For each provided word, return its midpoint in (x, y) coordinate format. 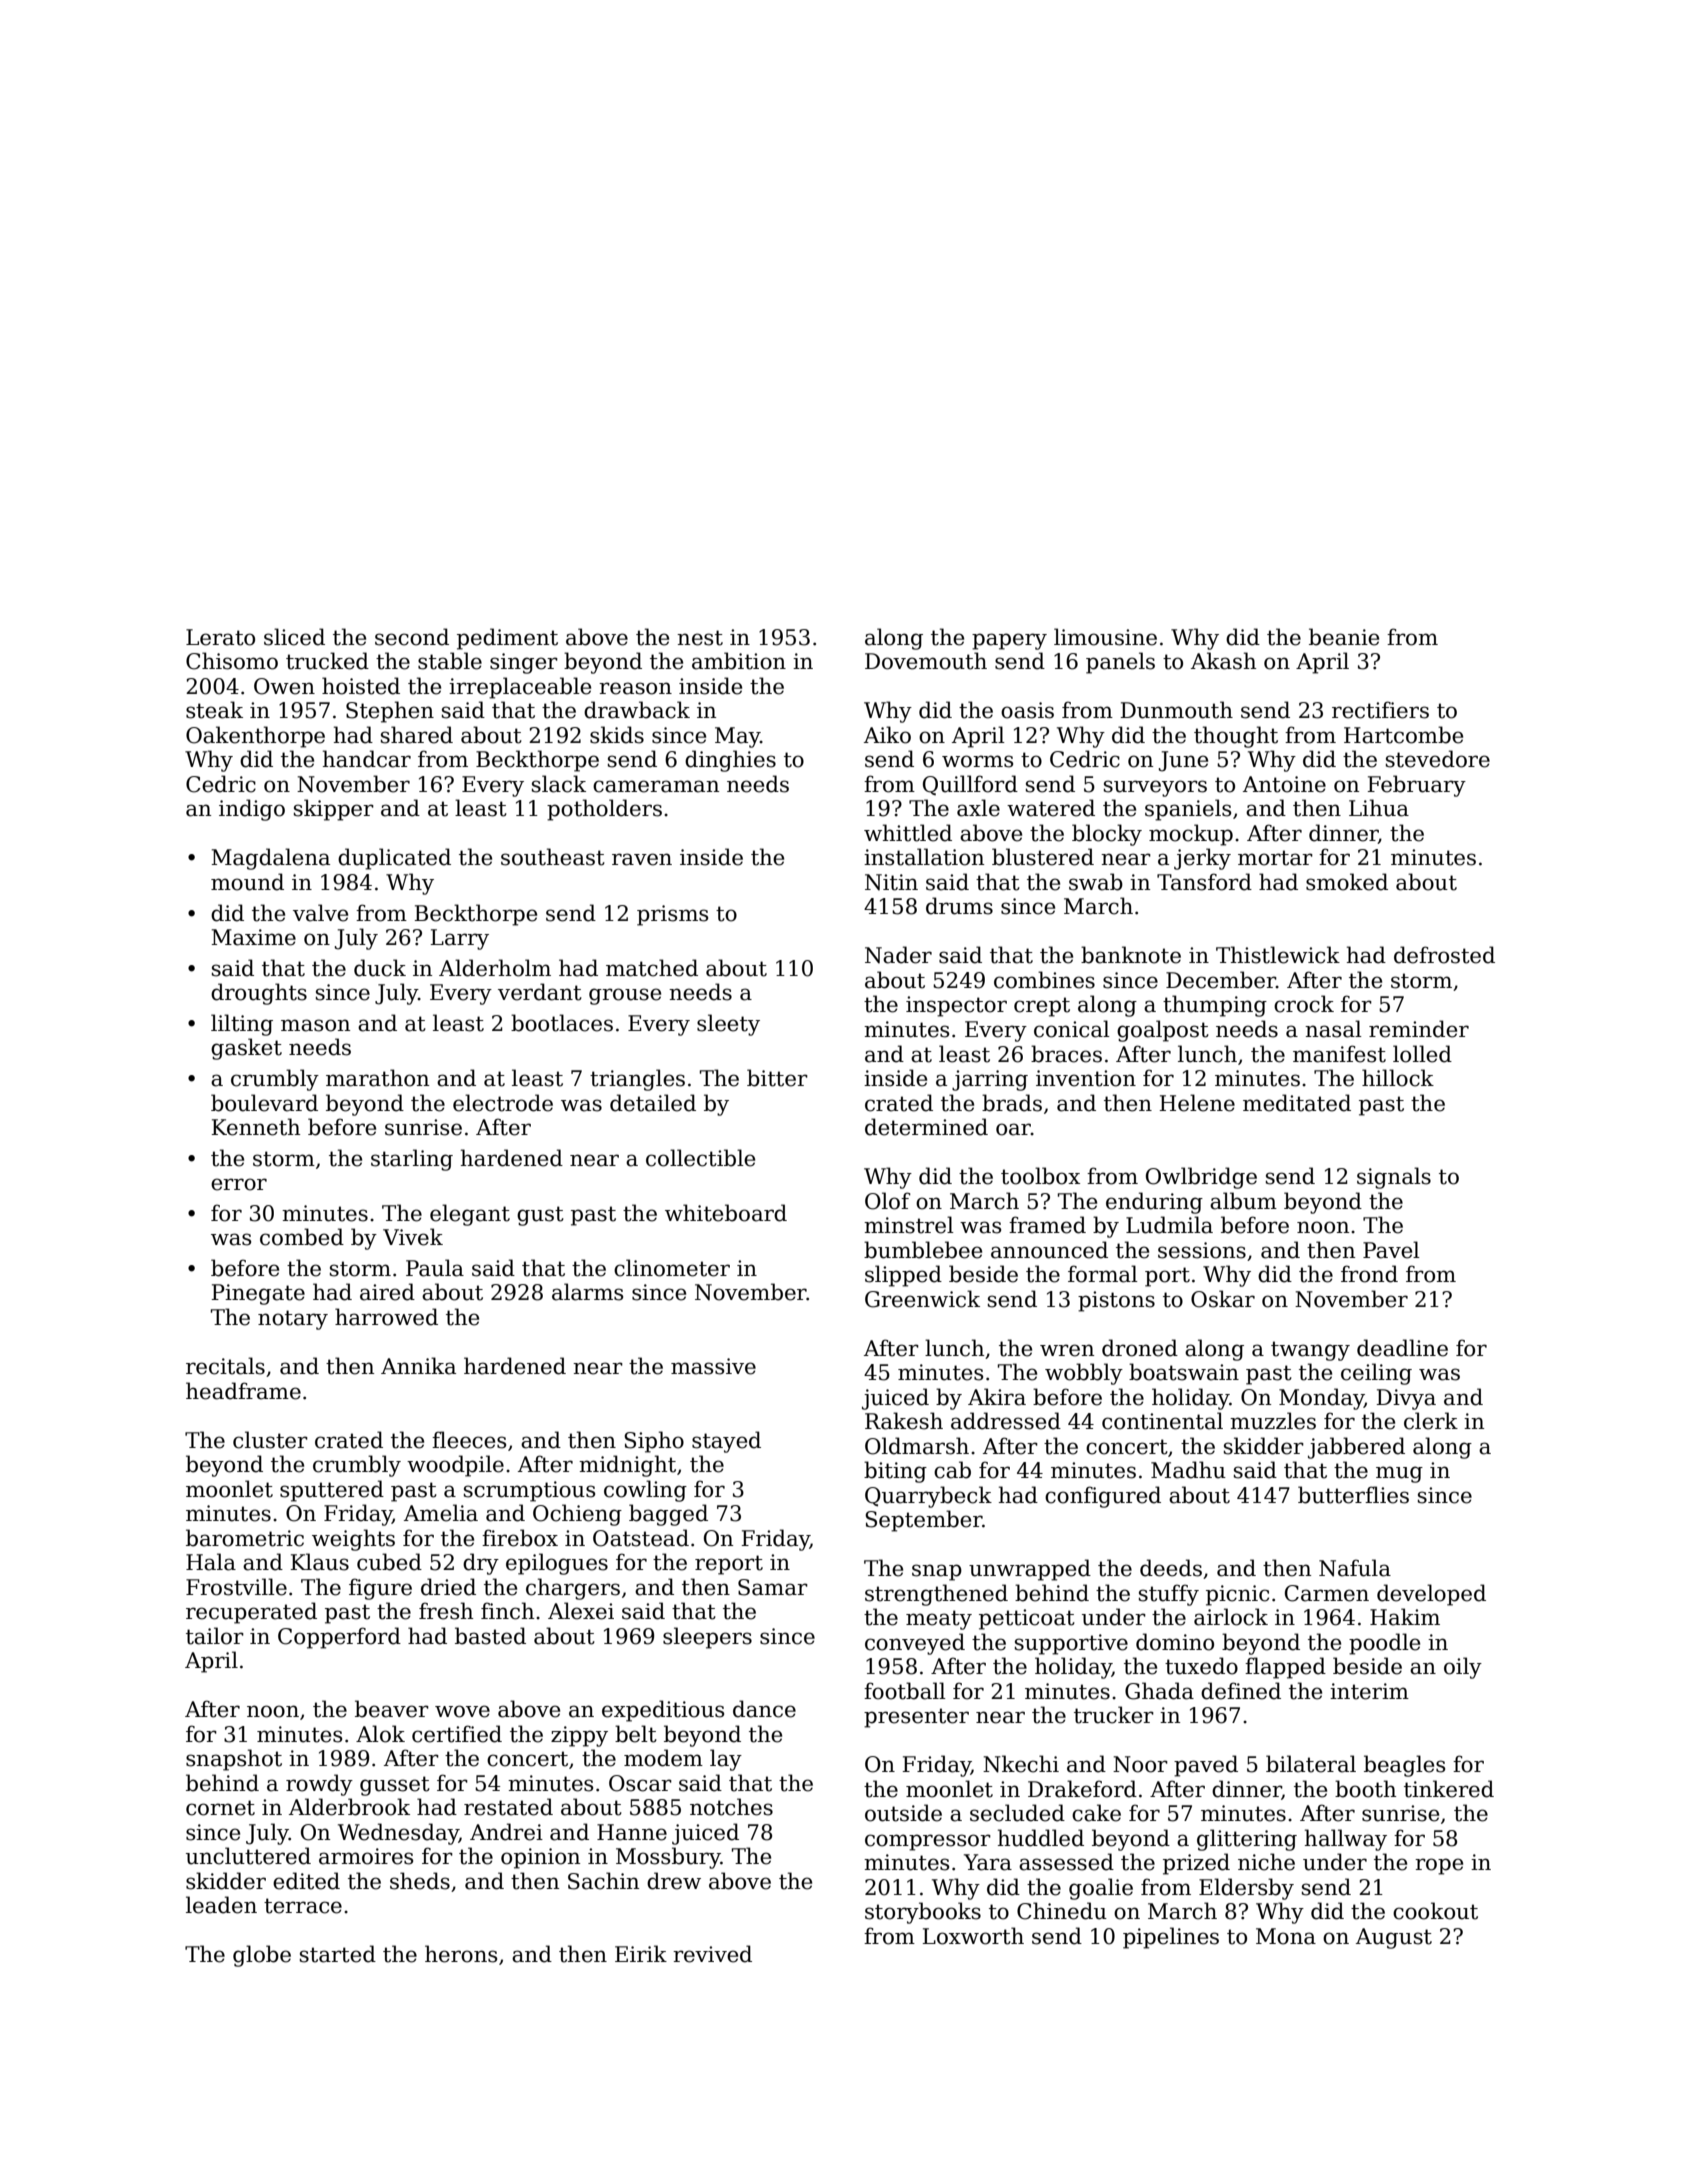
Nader (898, 955)
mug (1399, 1474)
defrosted (1444, 955)
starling (412, 1160)
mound (247, 882)
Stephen (390, 712)
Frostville (236, 1587)
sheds (420, 1881)
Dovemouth (926, 661)
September (923, 1521)
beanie (1344, 637)
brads (1012, 1103)
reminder (1419, 1029)
